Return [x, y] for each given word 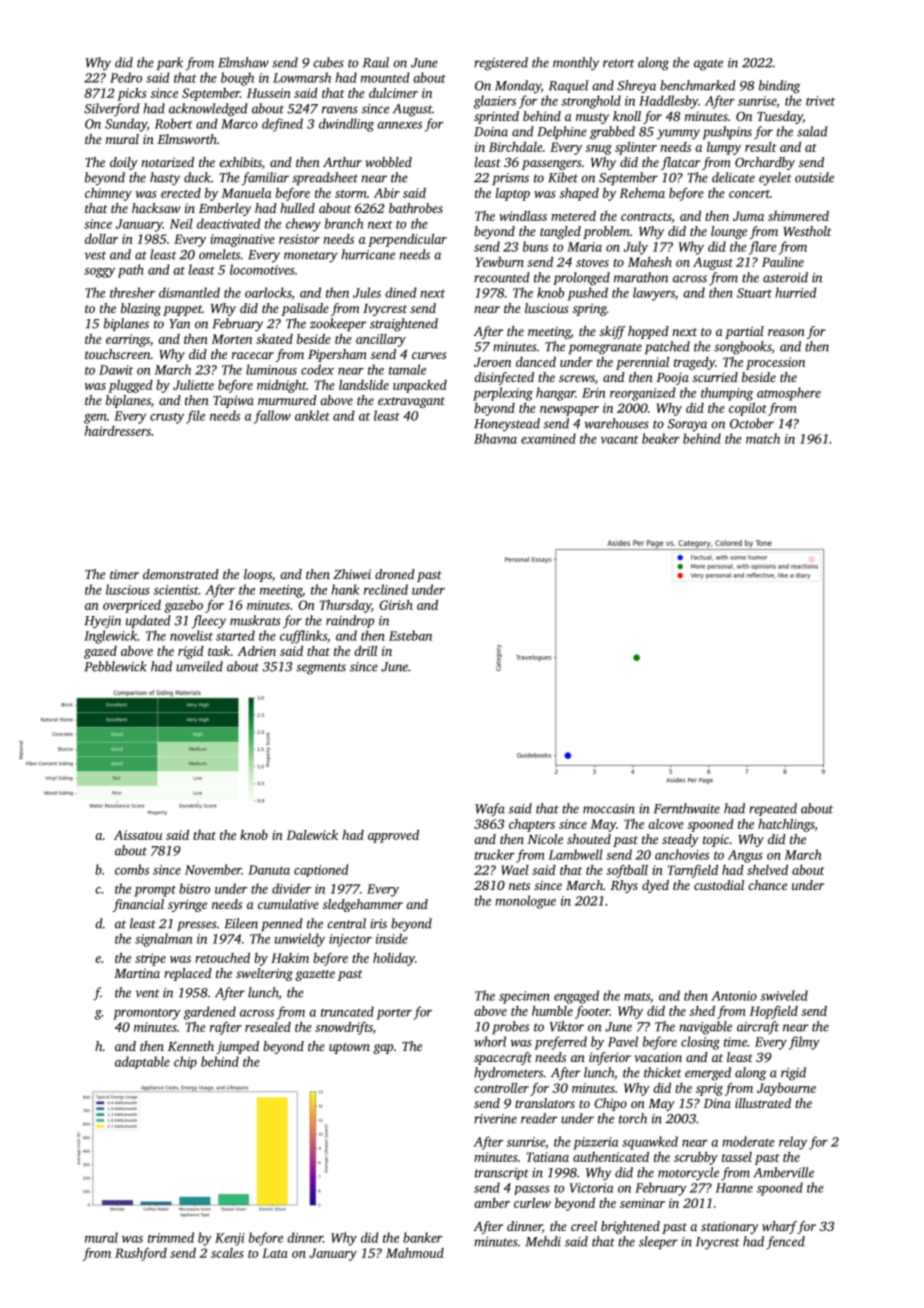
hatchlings [786, 825]
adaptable [142, 1062]
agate [708, 65]
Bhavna [495, 438]
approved [393, 836]
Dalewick [312, 835]
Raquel [568, 86]
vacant [620, 439]
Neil [181, 223]
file [195, 417]
